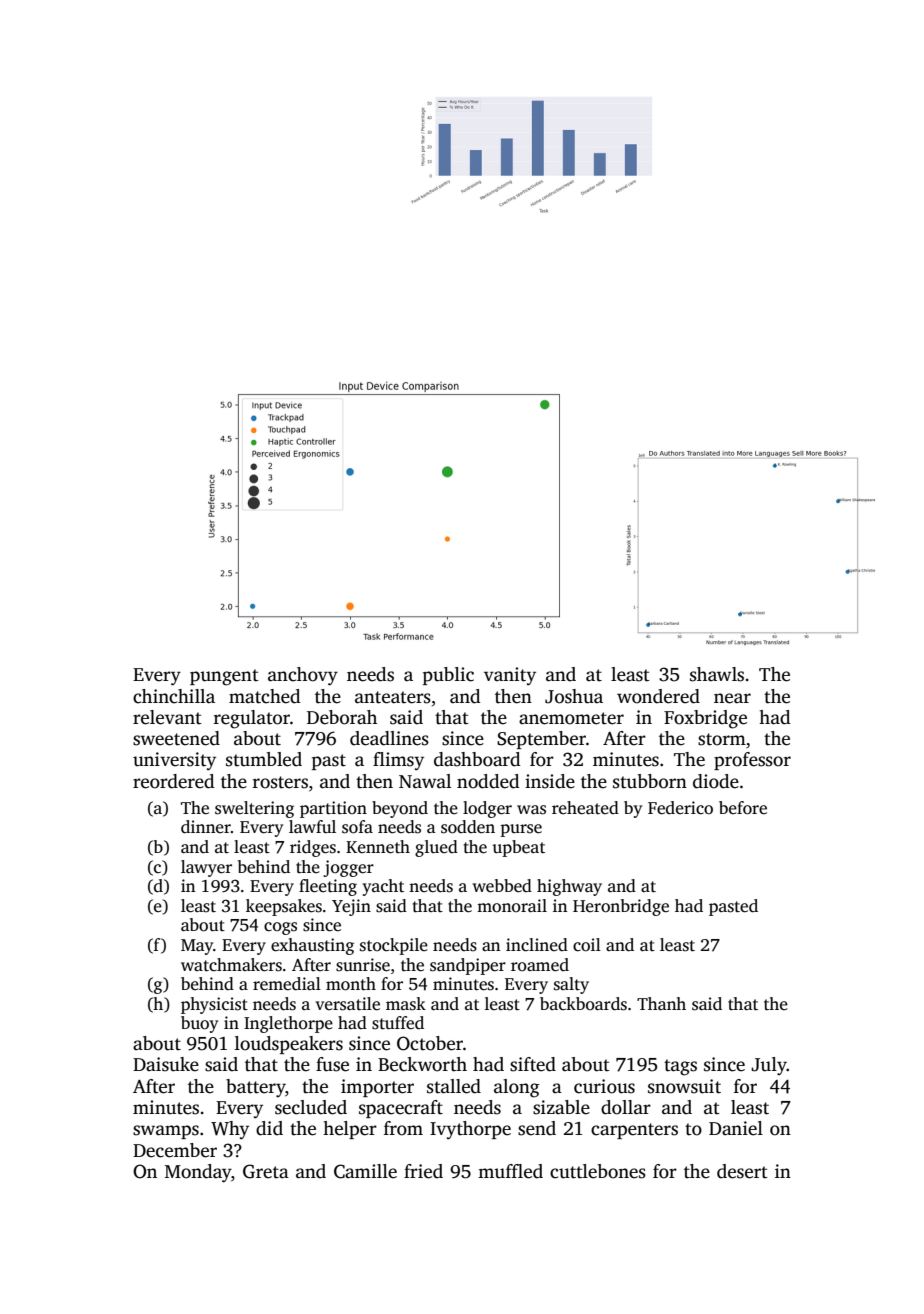 This screenshot has width=924, height=1314. Describe the element at coordinates (571, 718) in the screenshot. I see `anemometer` at that location.
